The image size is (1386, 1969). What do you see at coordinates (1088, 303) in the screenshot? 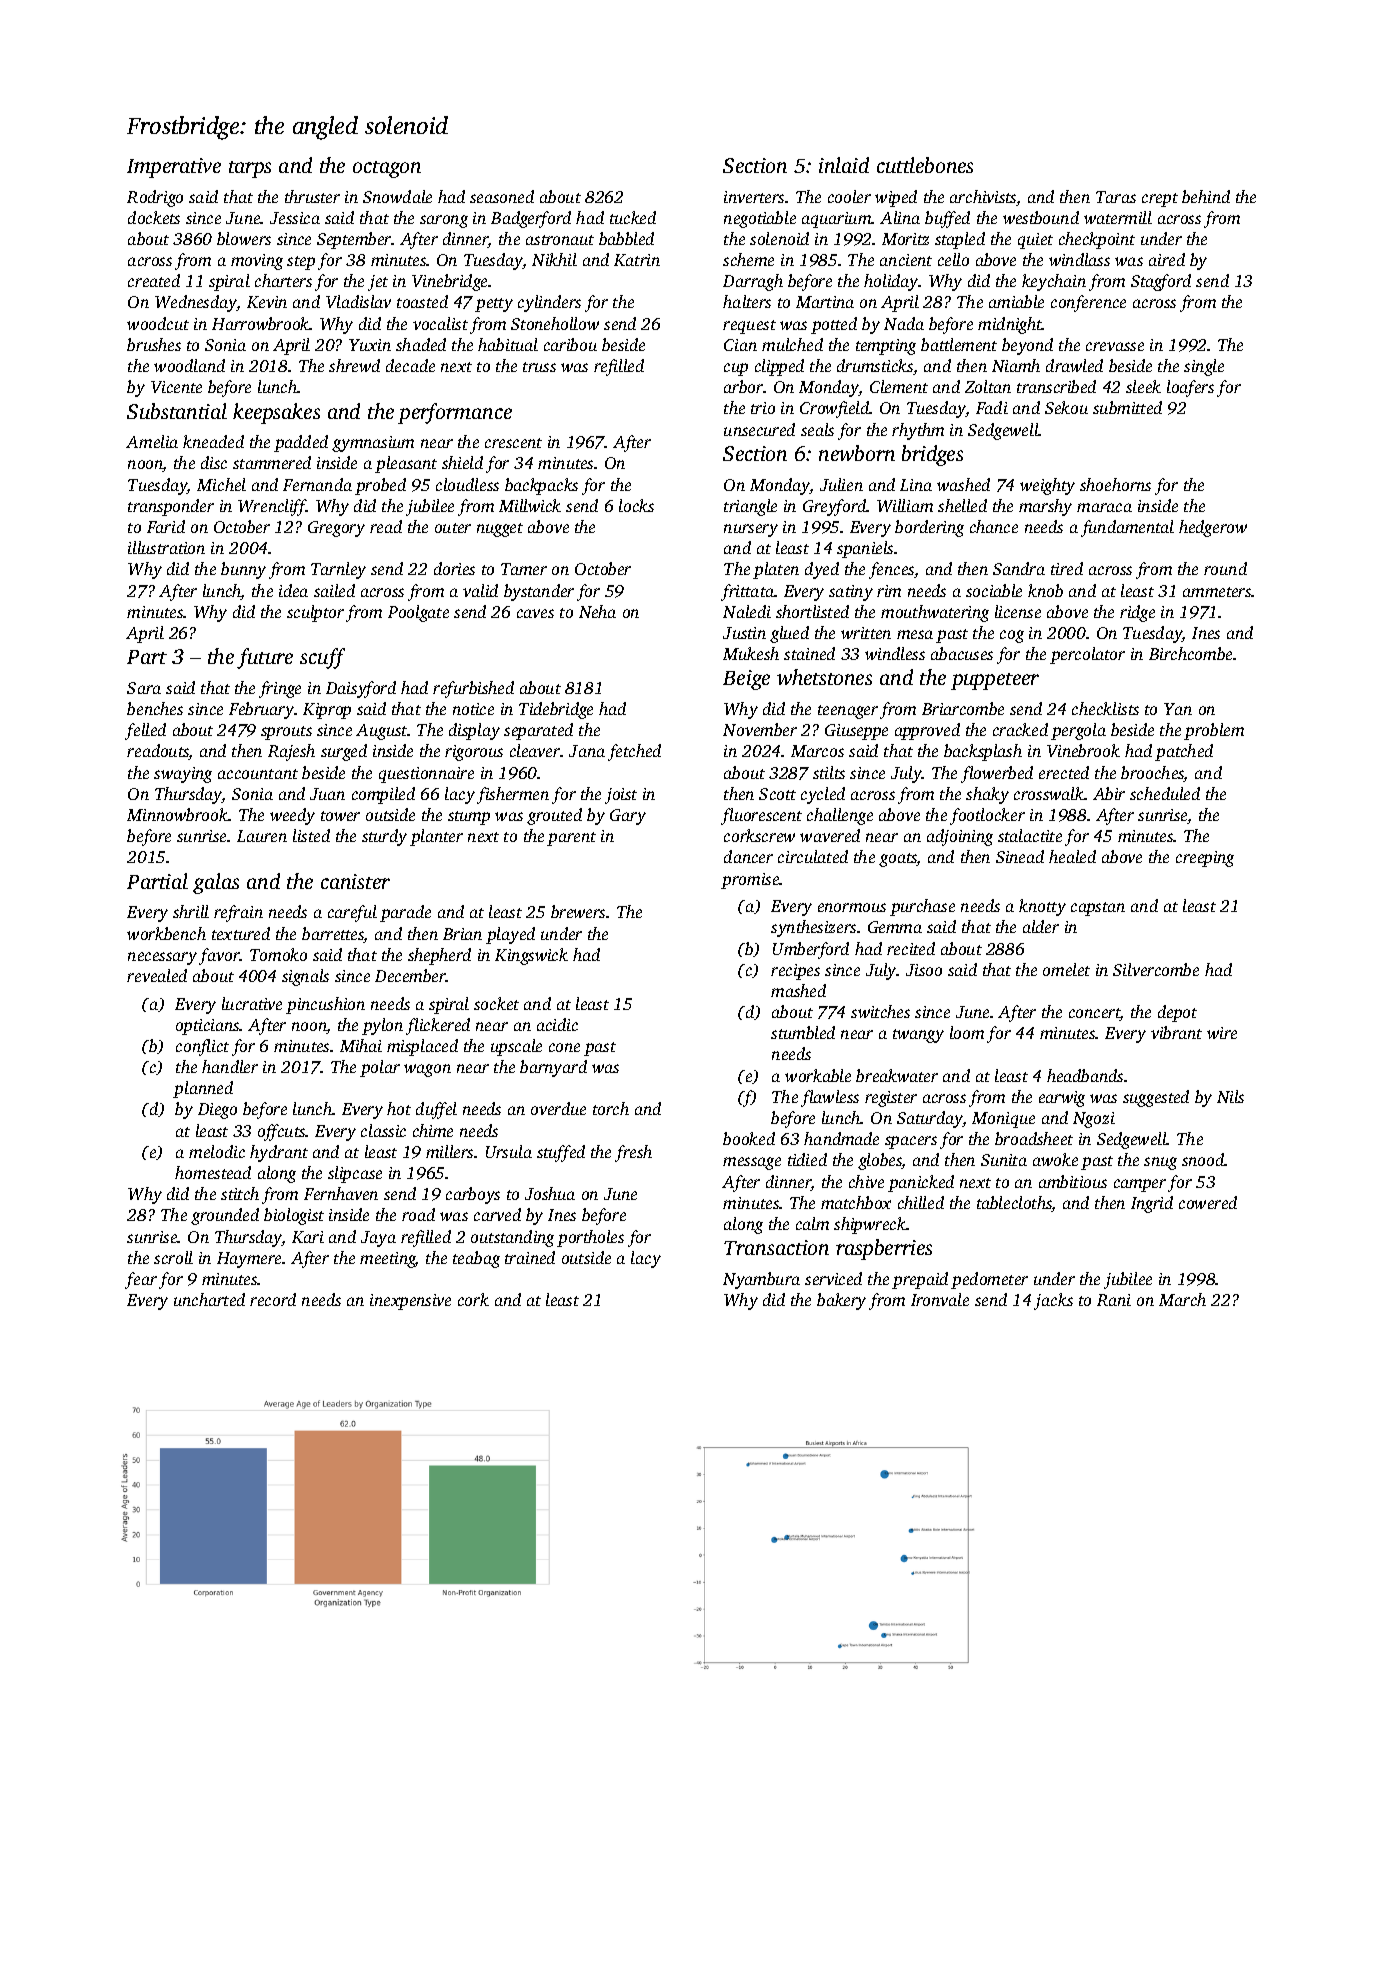
I see `conference` at bounding box center [1088, 303].
